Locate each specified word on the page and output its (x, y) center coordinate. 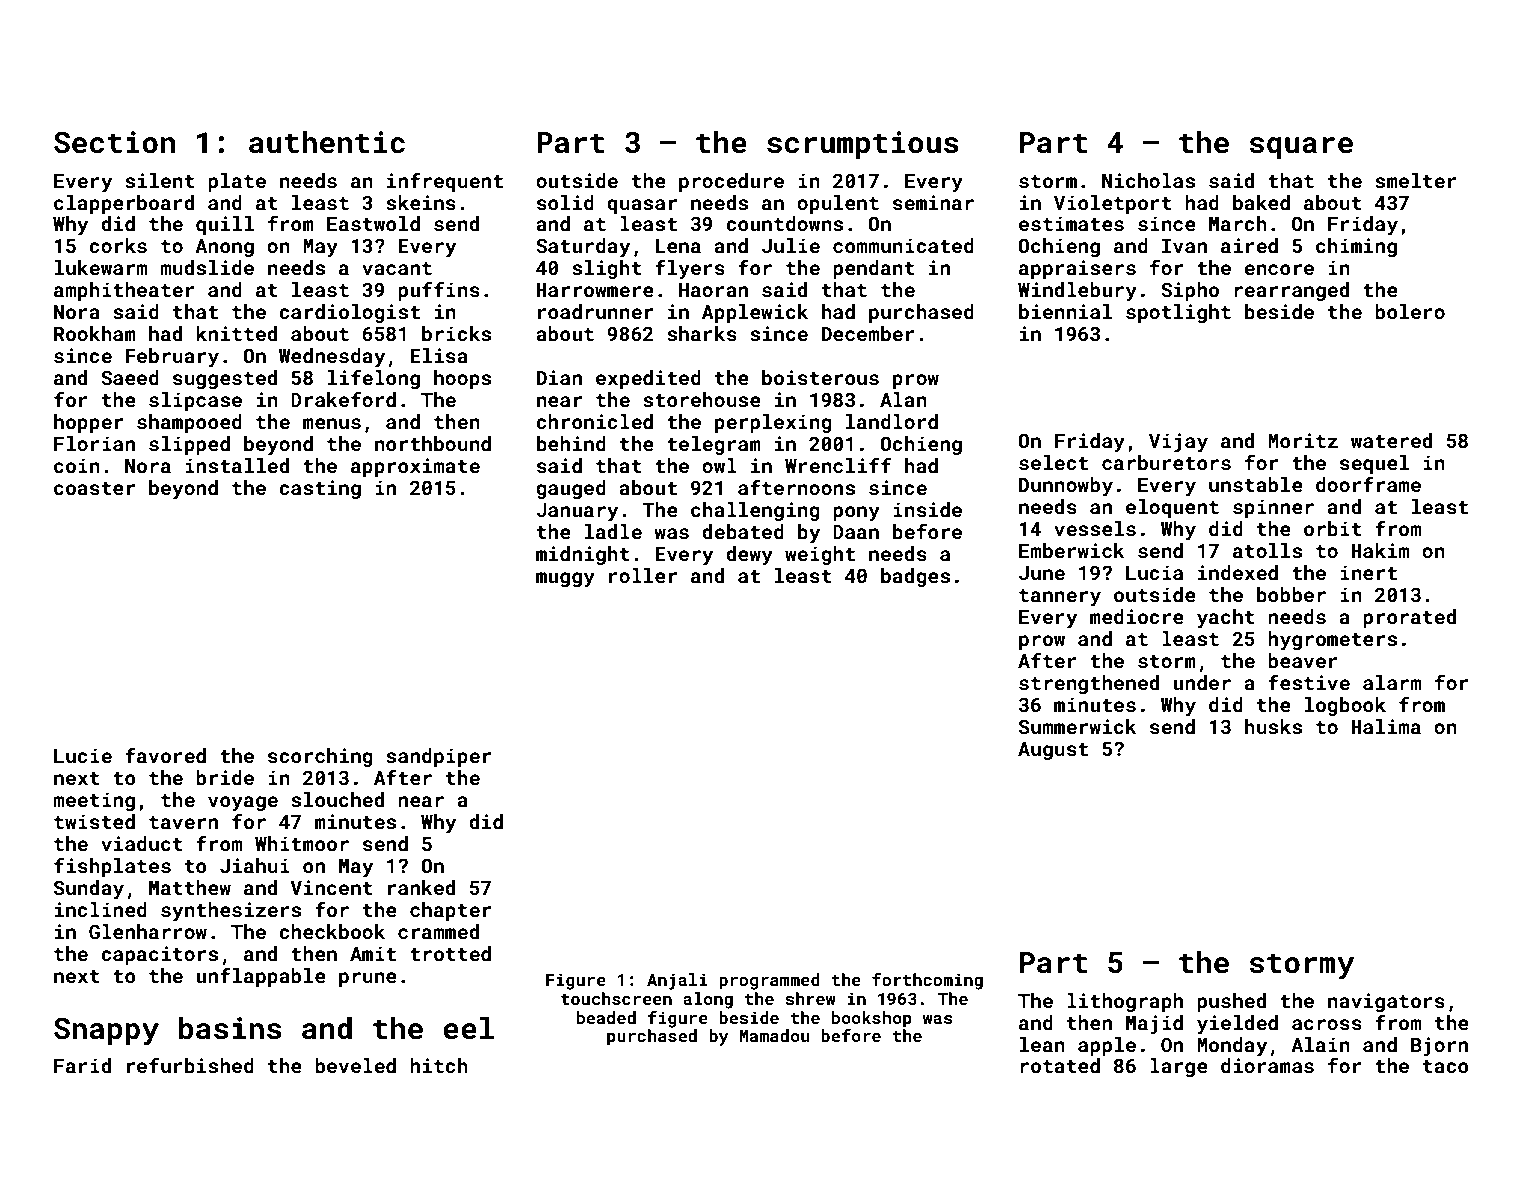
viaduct (142, 843)
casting (320, 489)
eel (468, 1028)
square (1301, 148)
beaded (606, 1017)
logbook (1345, 706)
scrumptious (863, 145)
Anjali (677, 981)
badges (915, 577)
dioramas (1267, 1065)
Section (114, 142)
